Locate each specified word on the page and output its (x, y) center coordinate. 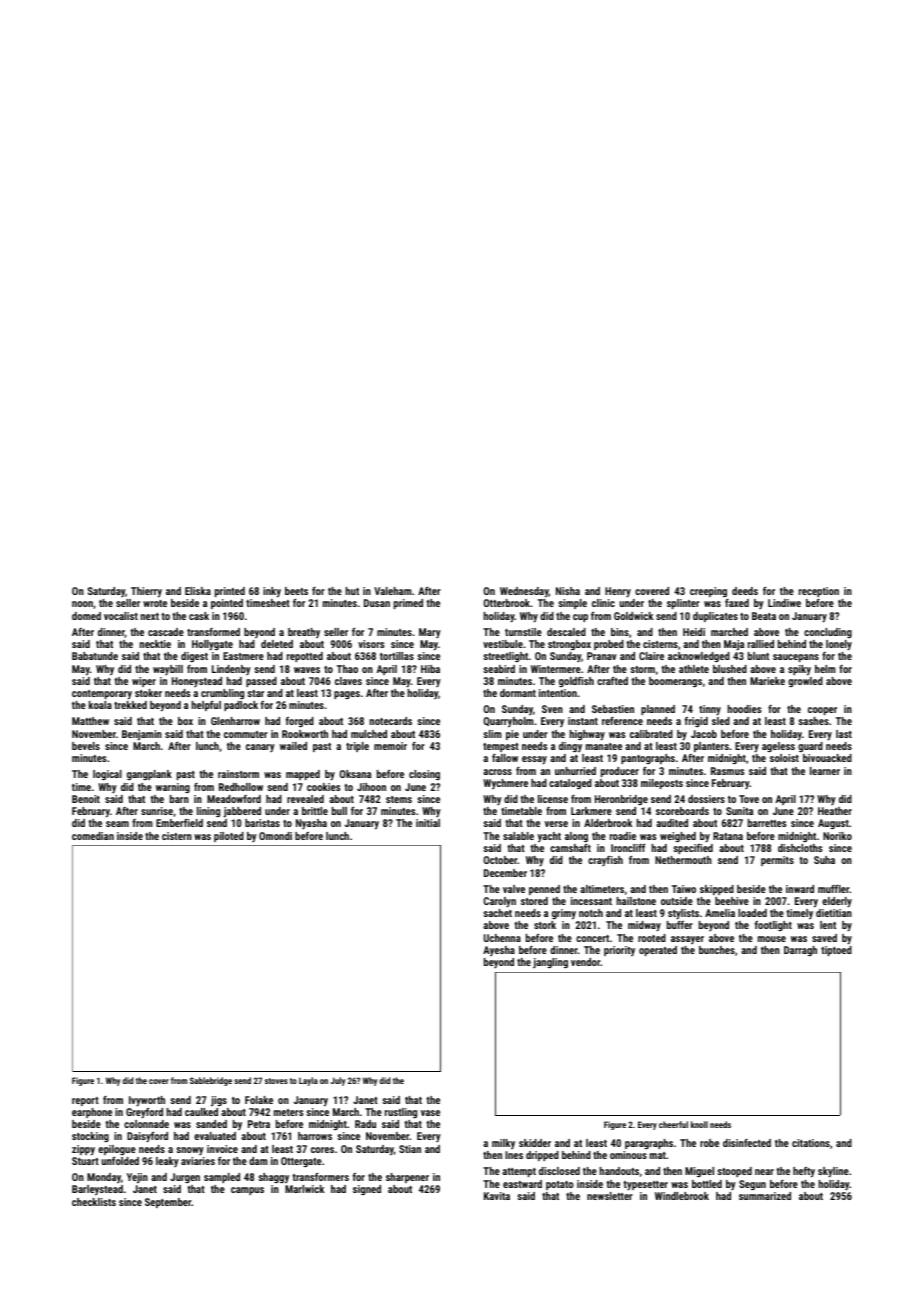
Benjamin (142, 735)
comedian (93, 836)
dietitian (834, 913)
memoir (390, 746)
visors (371, 644)
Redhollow (241, 787)
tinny (710, 710)
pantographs (648, 759)
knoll (699, 1124)
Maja (734, 645)
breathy (304, 633)
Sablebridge (211, 1081)
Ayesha (499, 951)
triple (357, 747)
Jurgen (185, 1178)
